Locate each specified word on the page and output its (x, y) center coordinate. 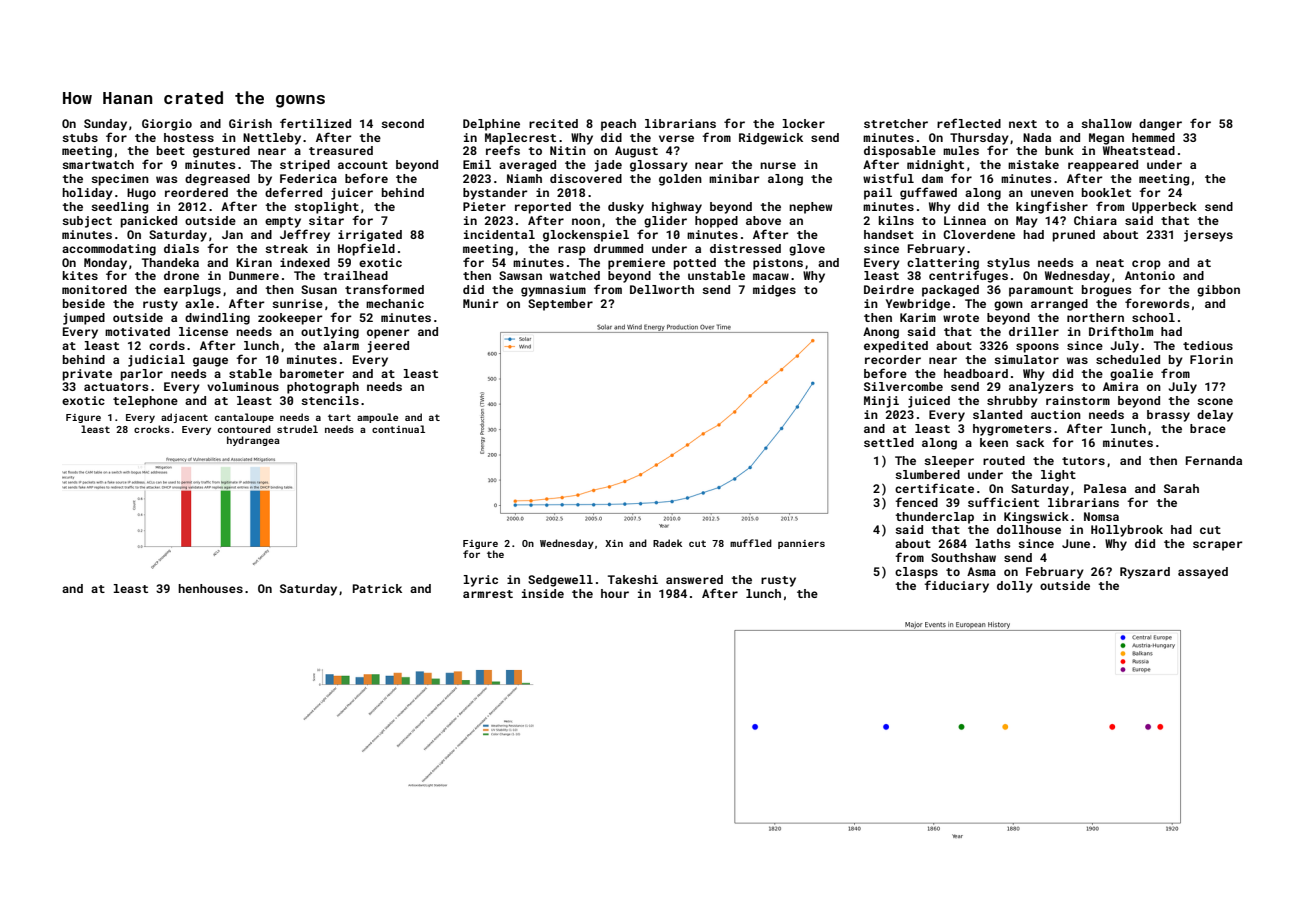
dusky (626, 208)
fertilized (315, 123)
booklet (1106, 192)
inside (543, 593)
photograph (323, 388)
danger (1160, 125)
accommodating (109, 250)
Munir (481, 303)
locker (803, 123)
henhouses (210, 588)
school (1153, 317)
